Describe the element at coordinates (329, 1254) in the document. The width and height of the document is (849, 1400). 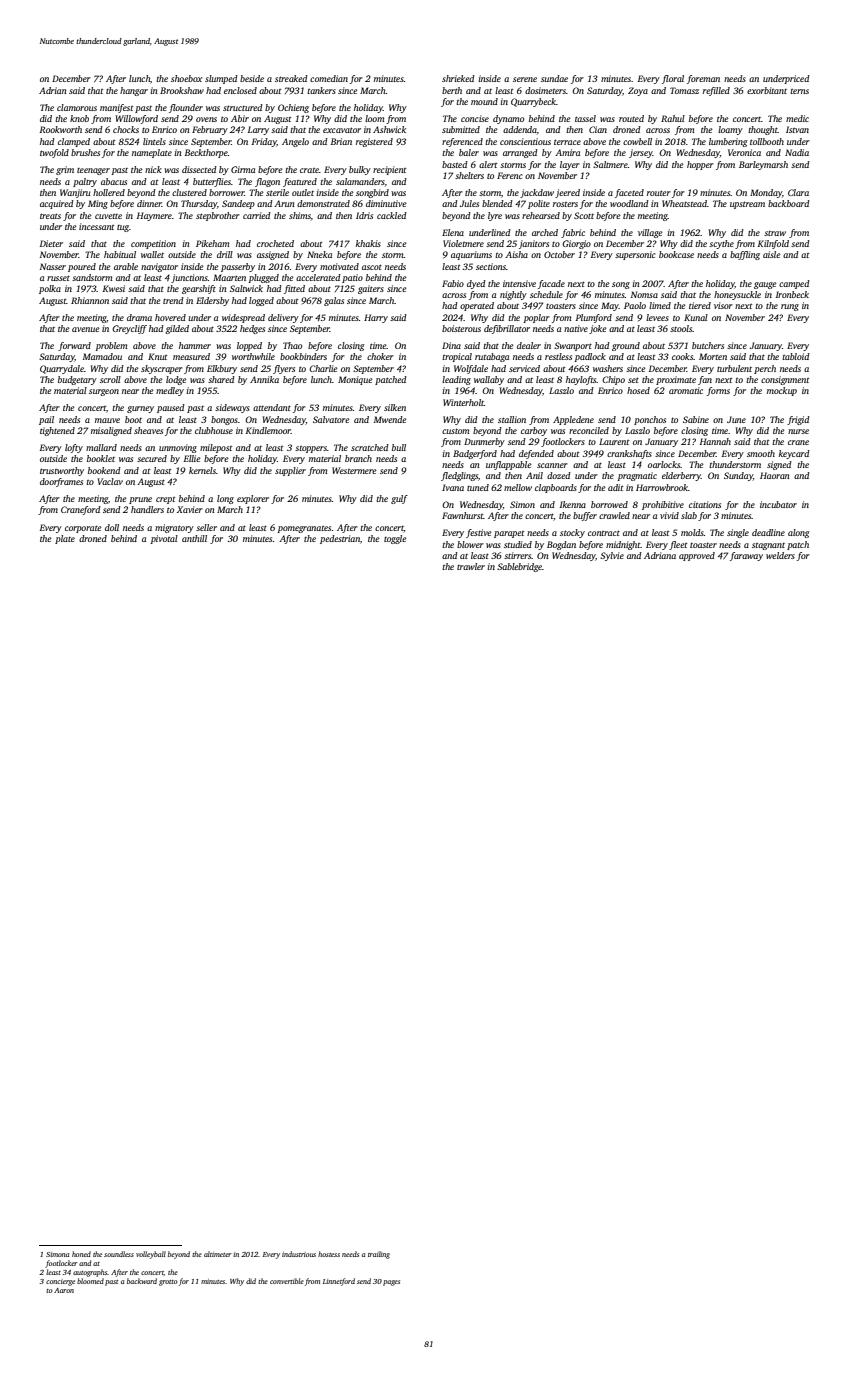
I see `hostess` at that location.
